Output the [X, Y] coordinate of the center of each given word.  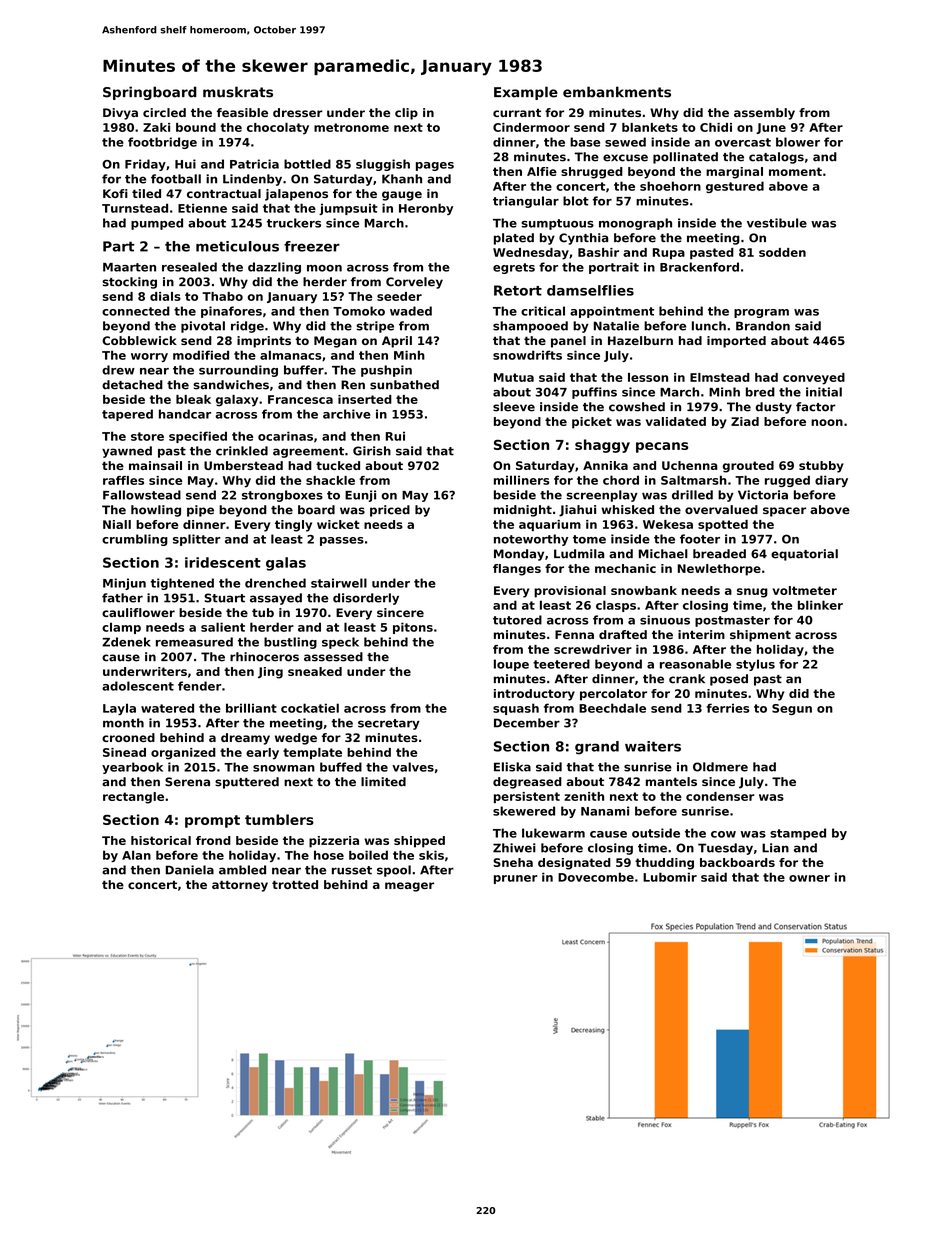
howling [156, 511]
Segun [792, 709]
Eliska [512, 767]
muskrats [238, 92]
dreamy [245, 739]
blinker [820, 605]
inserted [365, 399]
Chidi [716, 127]
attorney [240, 886]
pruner [515, 879]
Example [526, 93]
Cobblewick [139, 340]
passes [342, 541]
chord [621, 480]
